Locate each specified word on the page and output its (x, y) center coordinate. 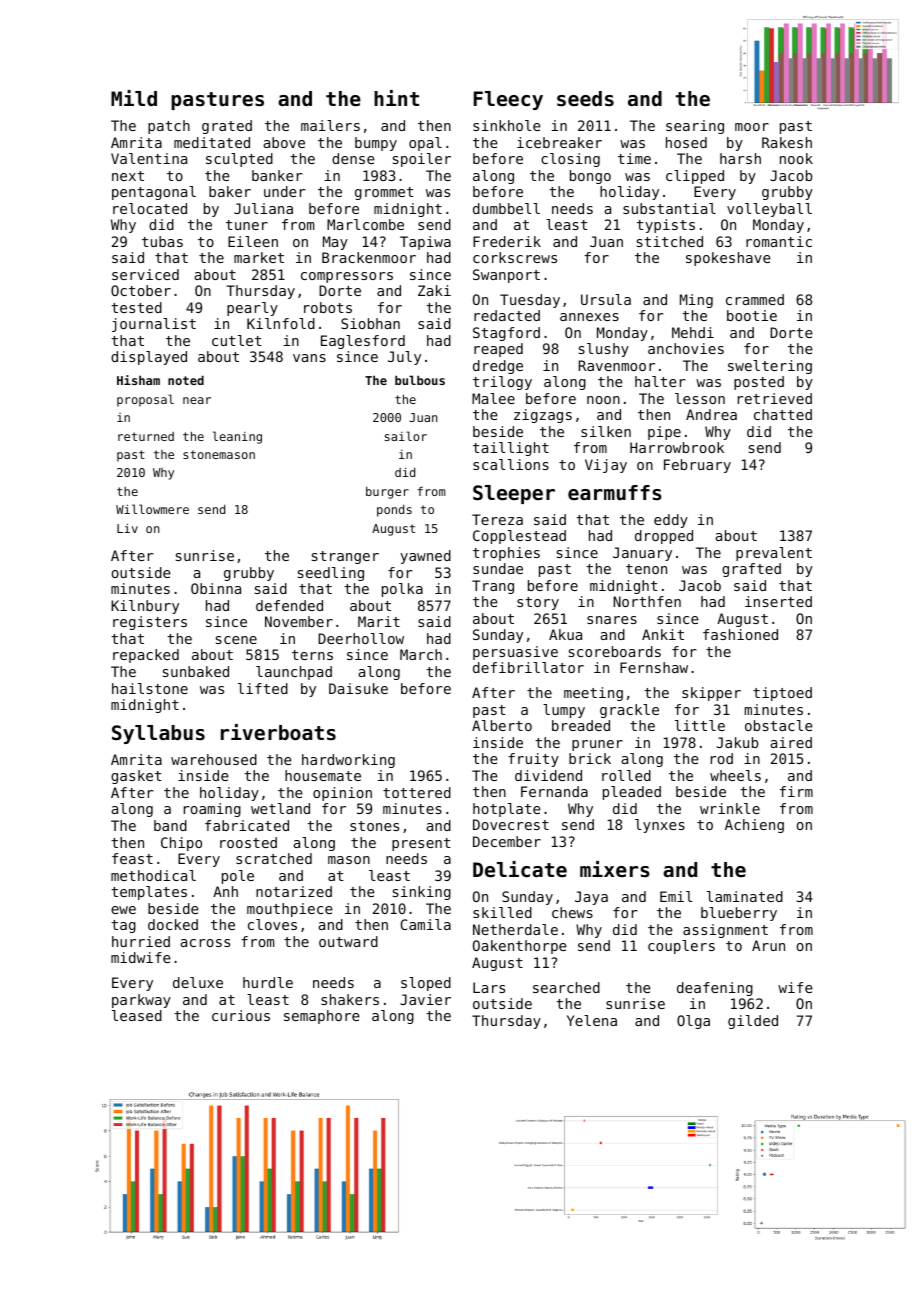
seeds (585, 99)
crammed (755, 299)
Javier (425, 999)
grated (227, 127)
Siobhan (370, 323)
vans (309, 358)
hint (396, 98)
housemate (323, 775)
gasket (136, 777)
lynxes (660, 826)
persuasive (515, 653)
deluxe (198, 982)
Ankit (663, 634)
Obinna (216, 588)
